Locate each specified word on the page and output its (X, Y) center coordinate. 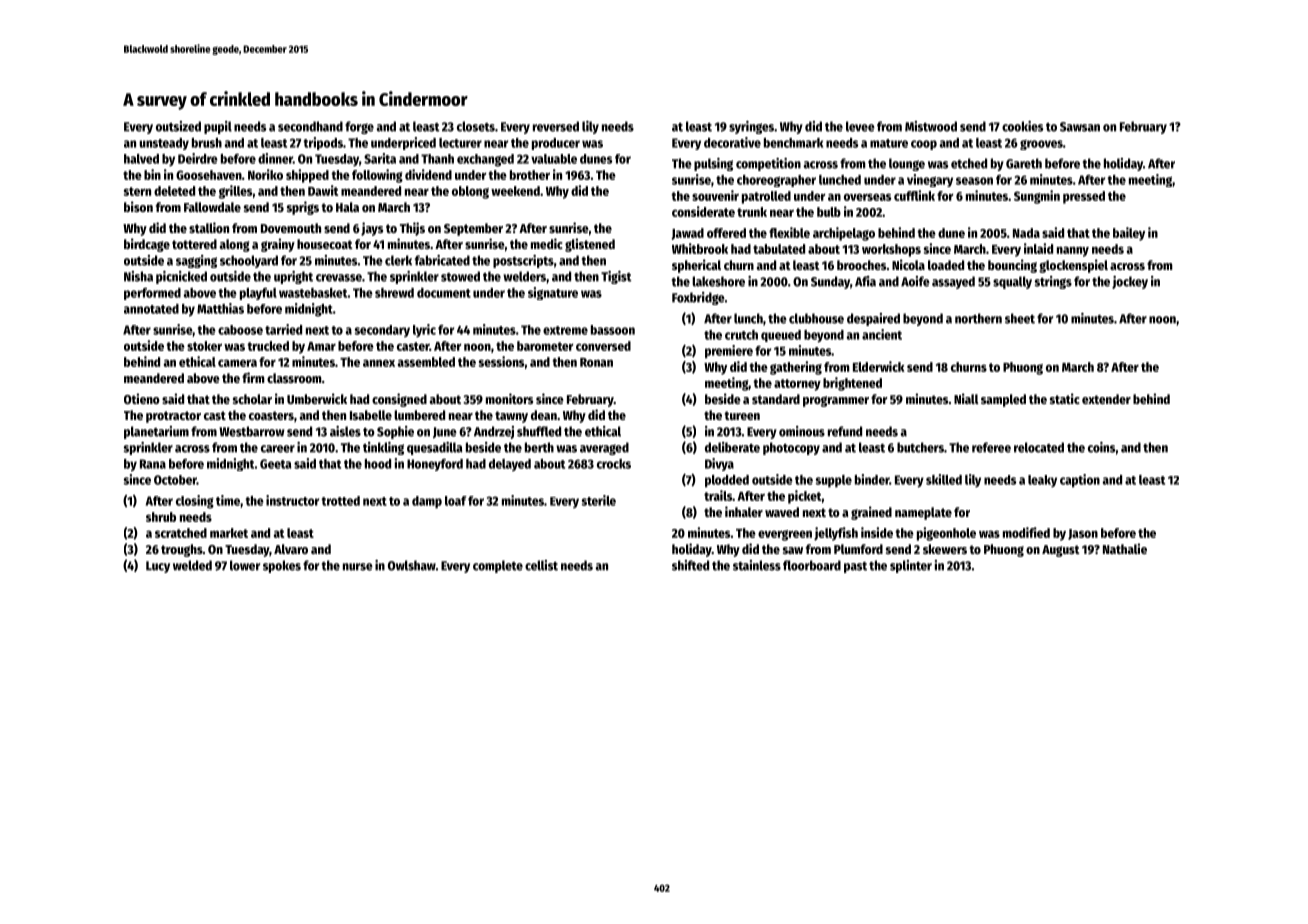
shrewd (394, 293)
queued (781, 336)
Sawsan (1080, 127)
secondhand (310, 126)
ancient (882, 334)
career (278, 449)
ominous (802, 431)
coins (1102, 447)
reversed (556, 126)
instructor (292, 500)
